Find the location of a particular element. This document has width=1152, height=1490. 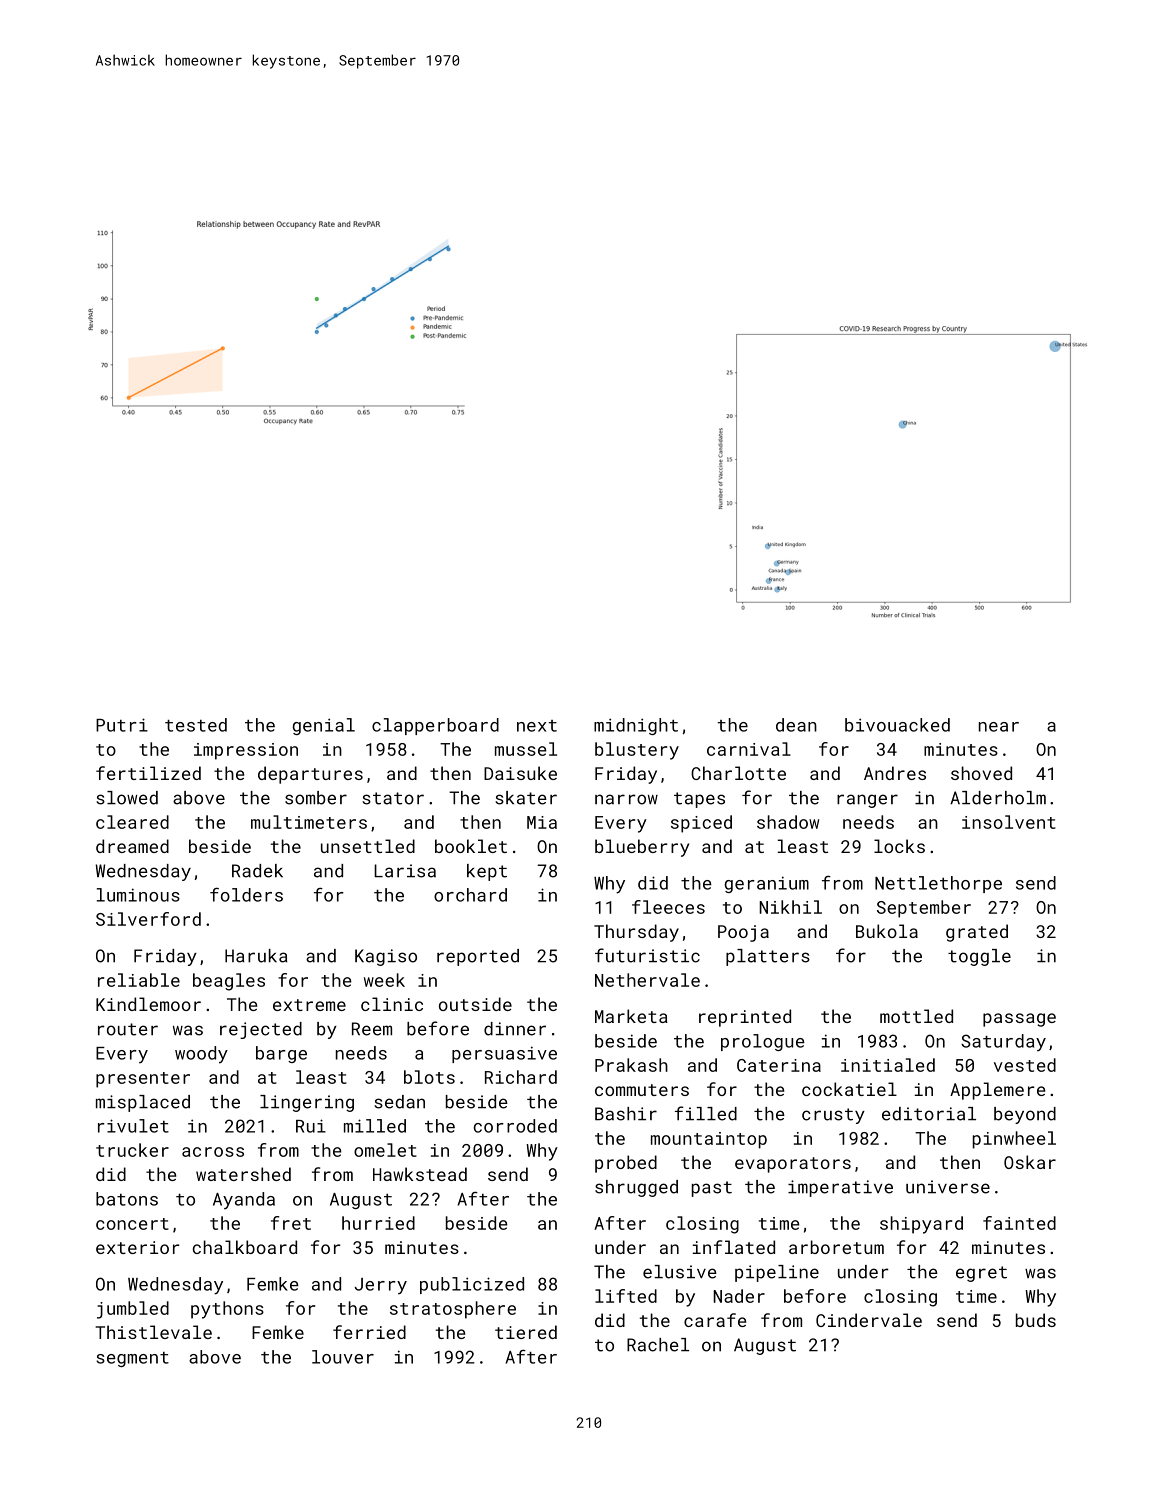

Kindlemoor is located at coordinates (148, 1004).
